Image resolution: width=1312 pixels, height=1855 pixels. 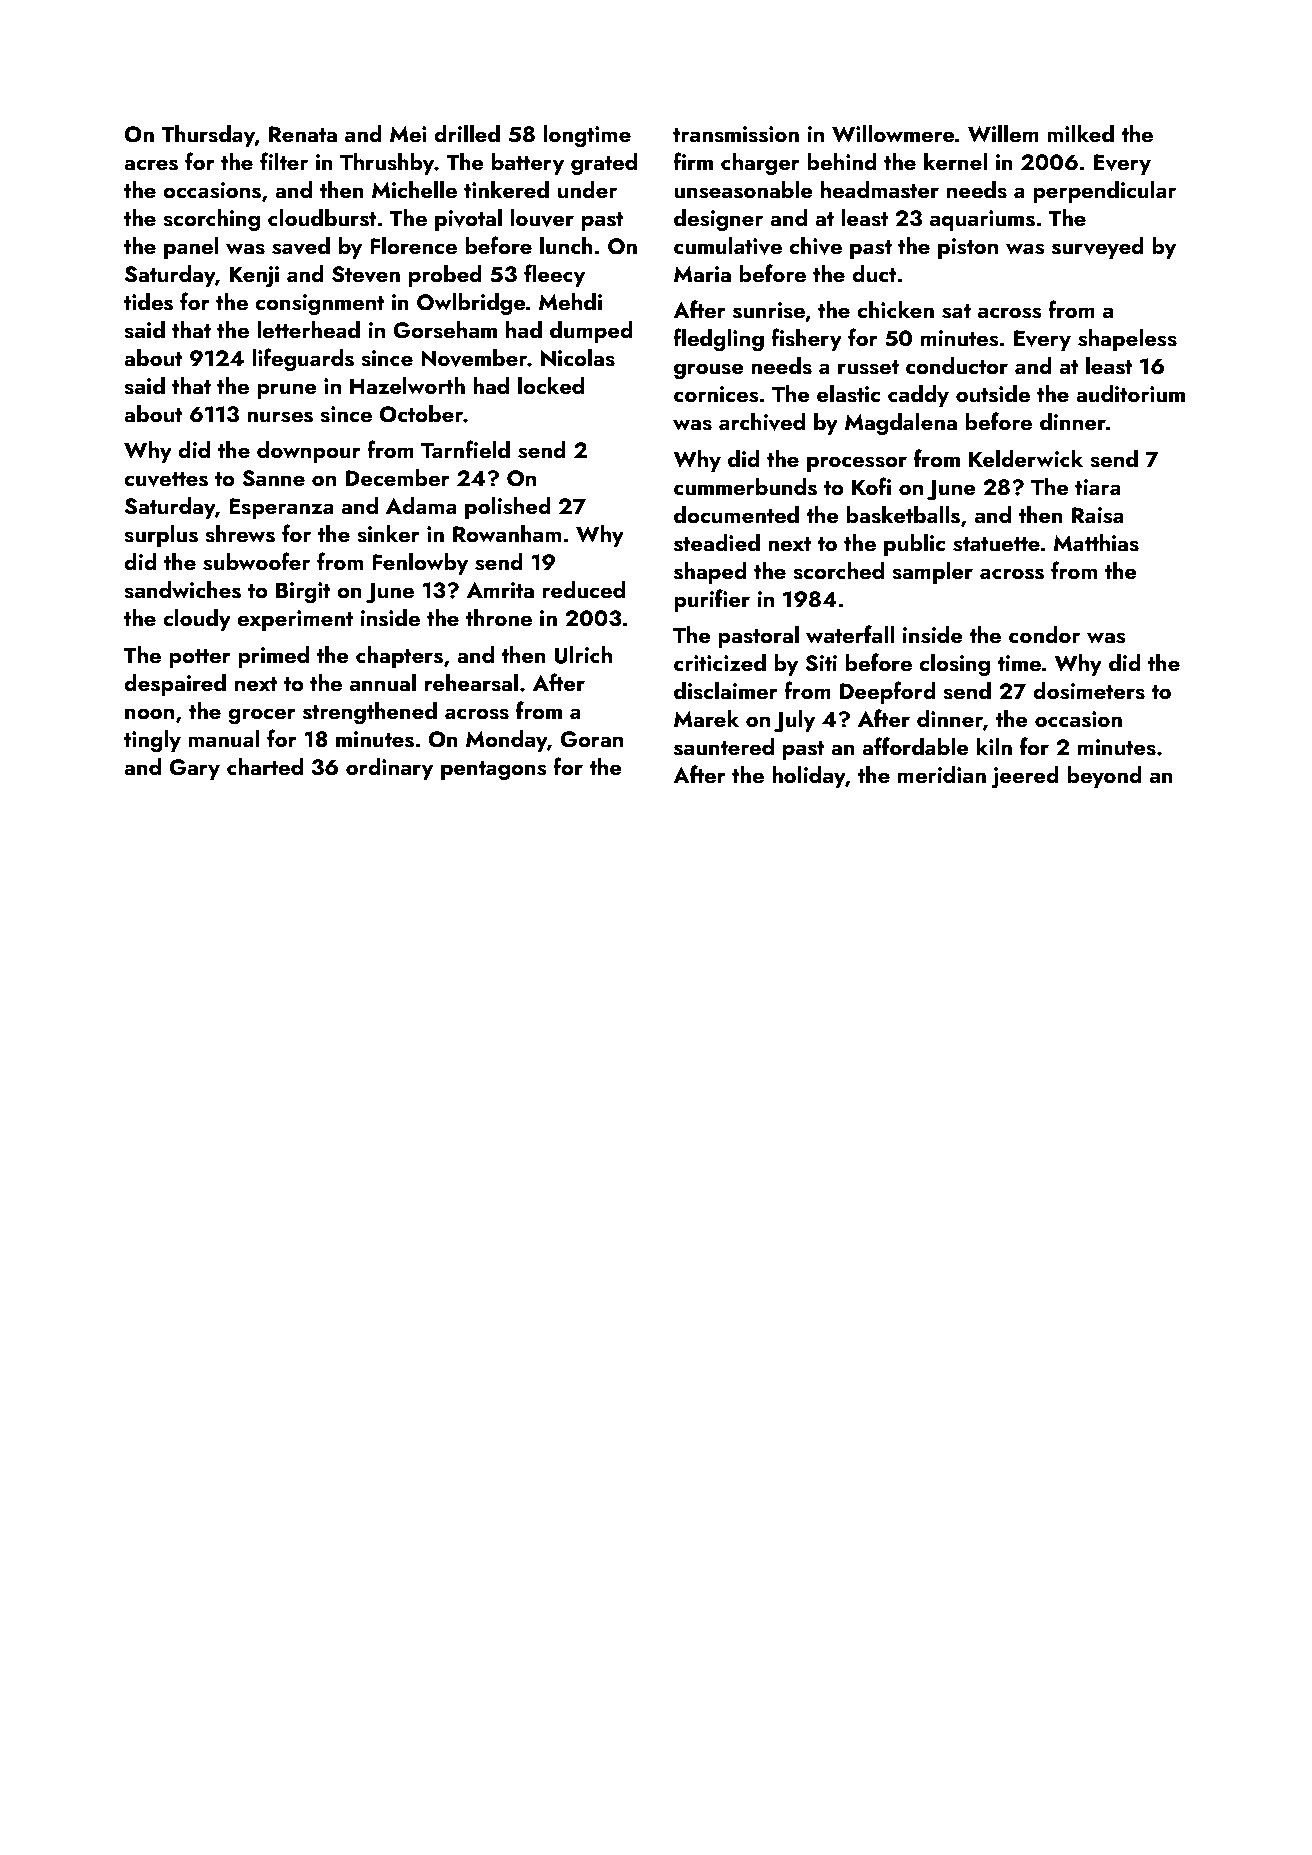 What do you see at coordinates (148, 302) in the screenshot?
I see `tides` at bounding box center [148, 302].
